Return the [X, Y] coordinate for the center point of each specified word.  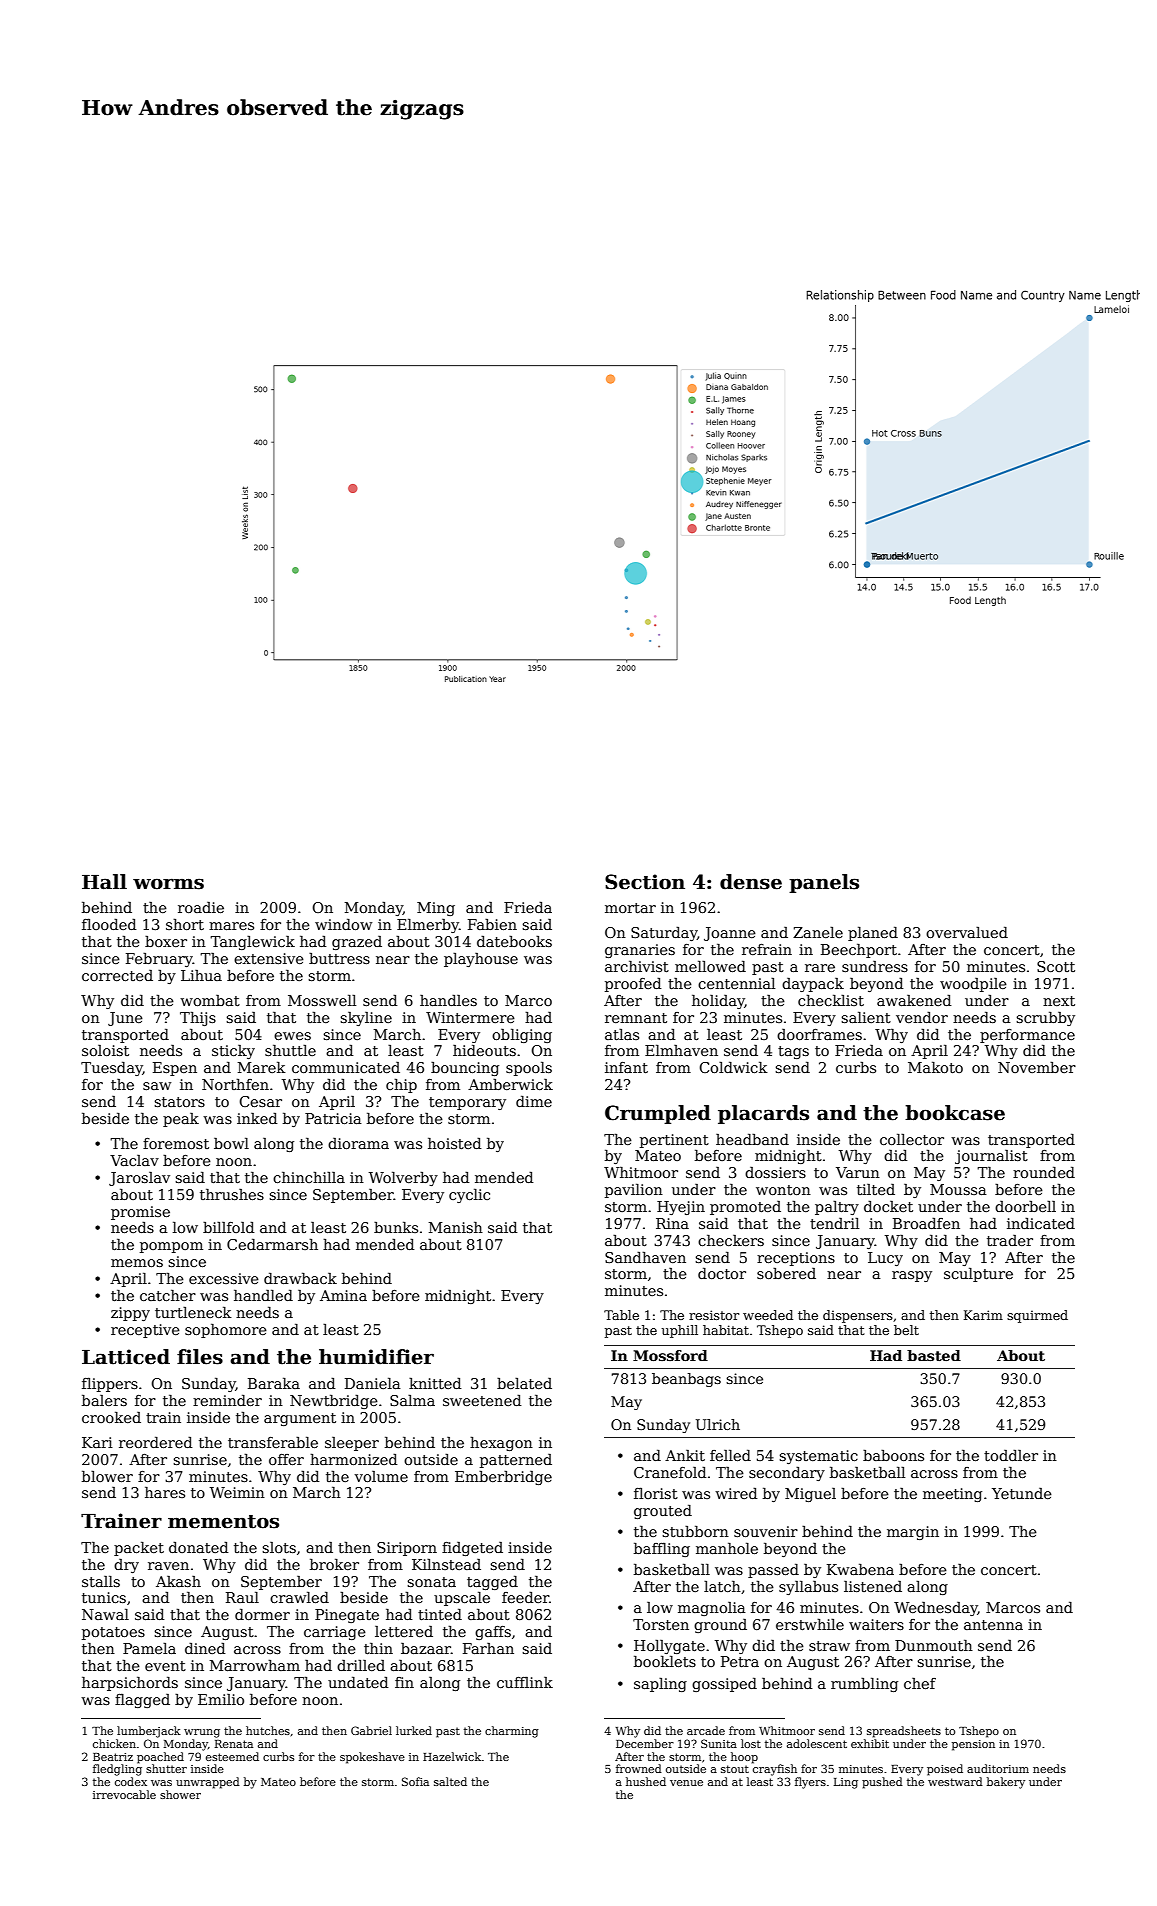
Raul [242, 1597]
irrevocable [124, 1794]
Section [645, 882]
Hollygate [669, 1646]
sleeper [352, 1443]
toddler [1011, 1455]
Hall [104, 882]
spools [529, 1069]
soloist [105, 1050]
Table [621, 1315]
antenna [993, 1625]
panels [824, 883]
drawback [300, 1278]
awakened [914, 1000]
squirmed [1037, 1316]
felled [730, 1455]
